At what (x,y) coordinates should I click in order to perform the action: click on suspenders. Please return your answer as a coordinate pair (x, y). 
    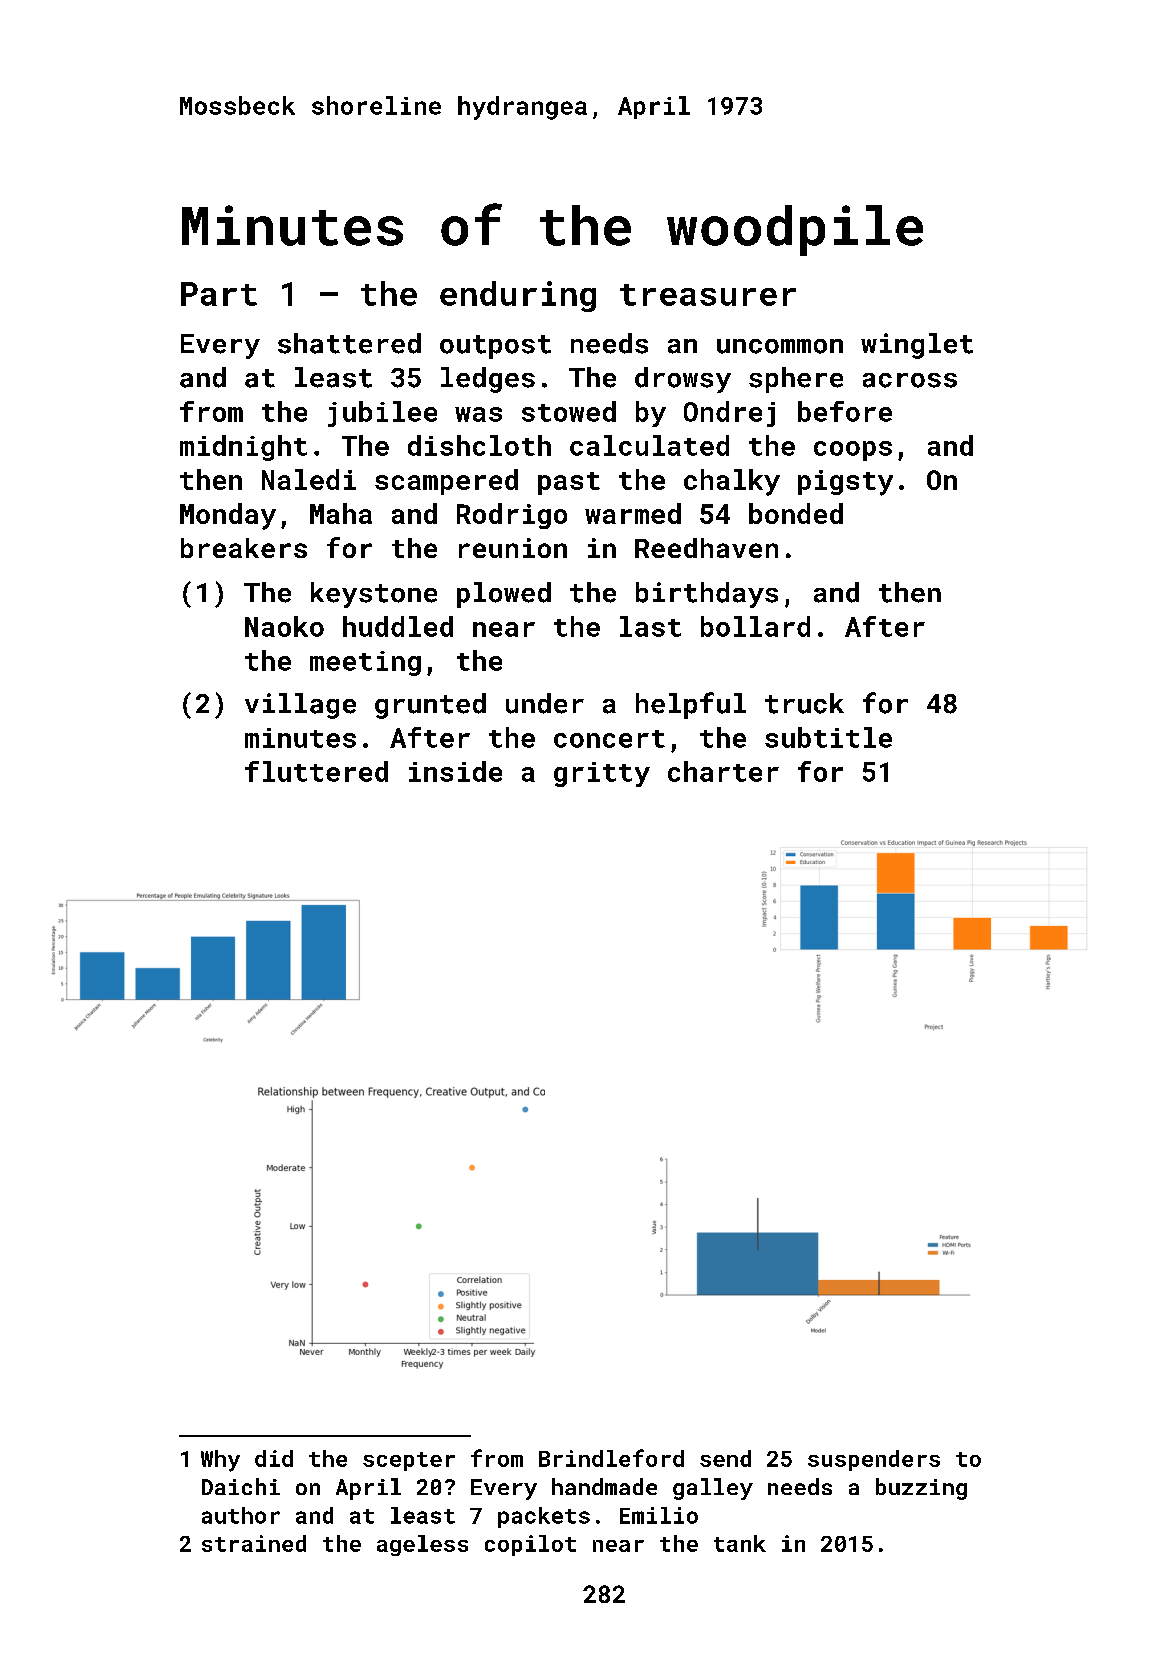
    Looking at the image, I should click on (874, 1460).
